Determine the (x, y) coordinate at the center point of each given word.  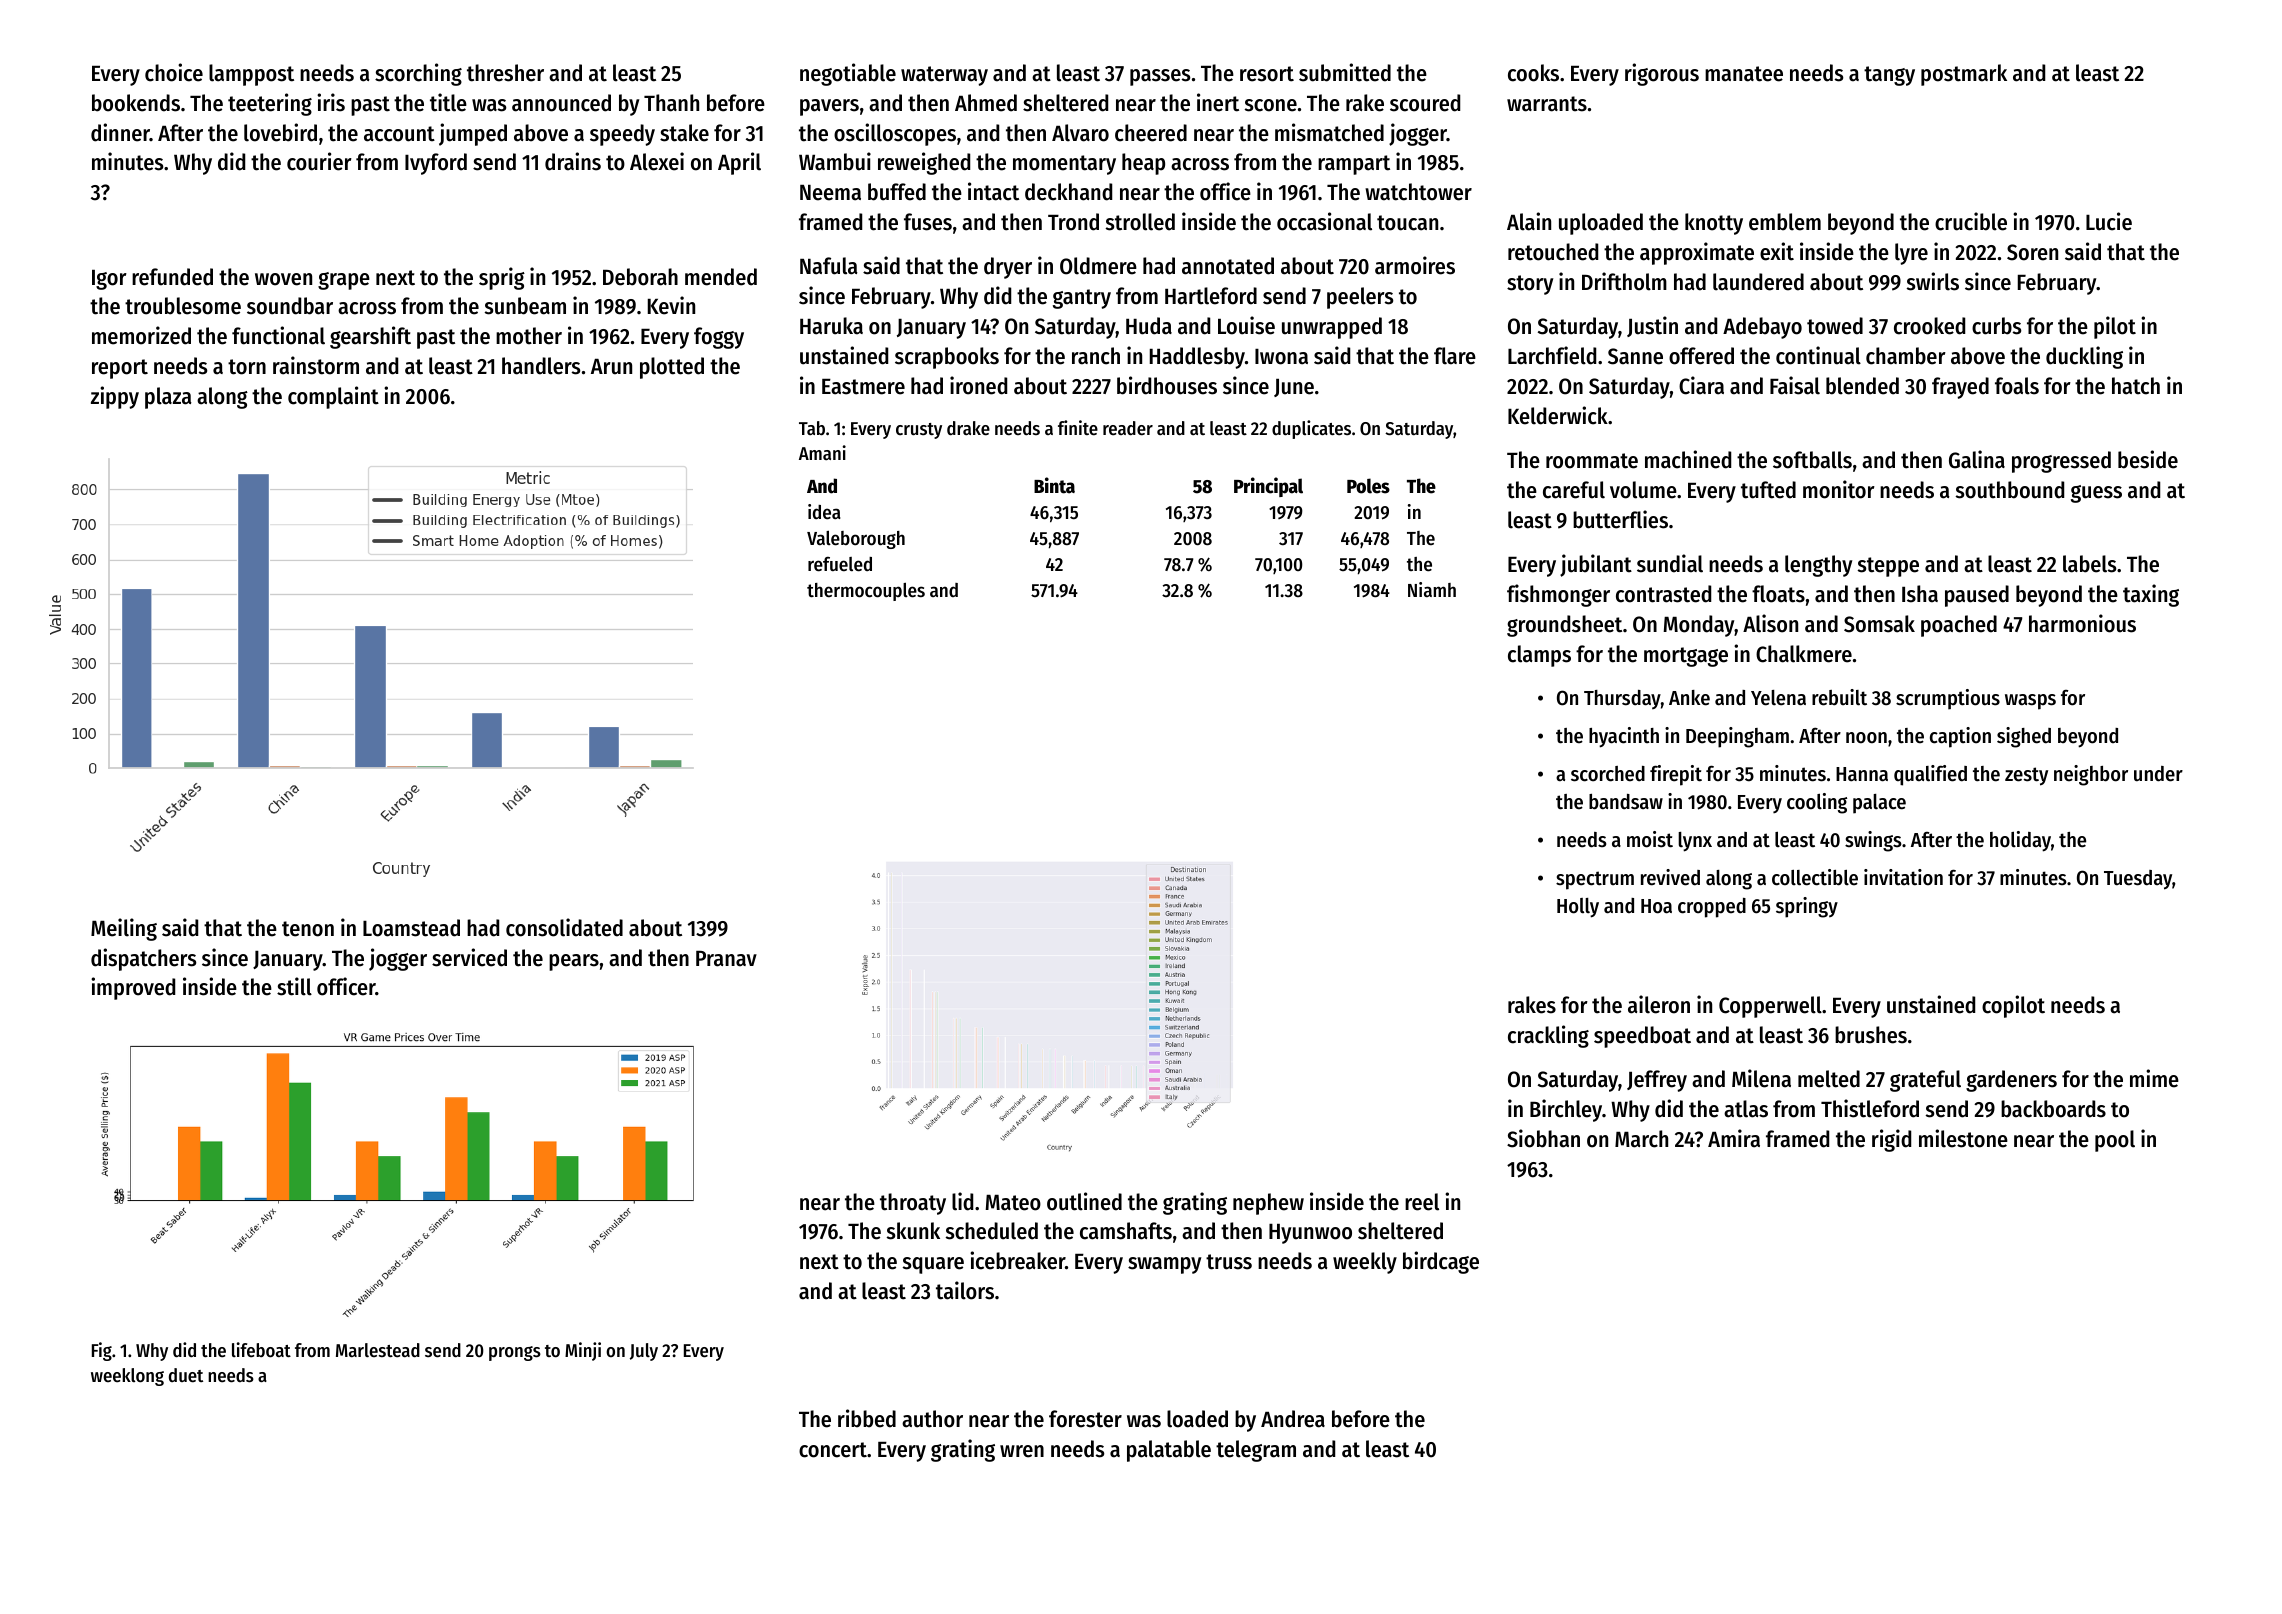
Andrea (1293, 1419)
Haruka (831, 326)
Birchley (1566, 1110)
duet (186, 1375)
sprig (502, 278)
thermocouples (866, 592)
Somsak (1879, 624)
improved (133, 988)
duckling (2084, 357)
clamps (1539, 656)
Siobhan (1543, 1138)
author (932, 1419)
